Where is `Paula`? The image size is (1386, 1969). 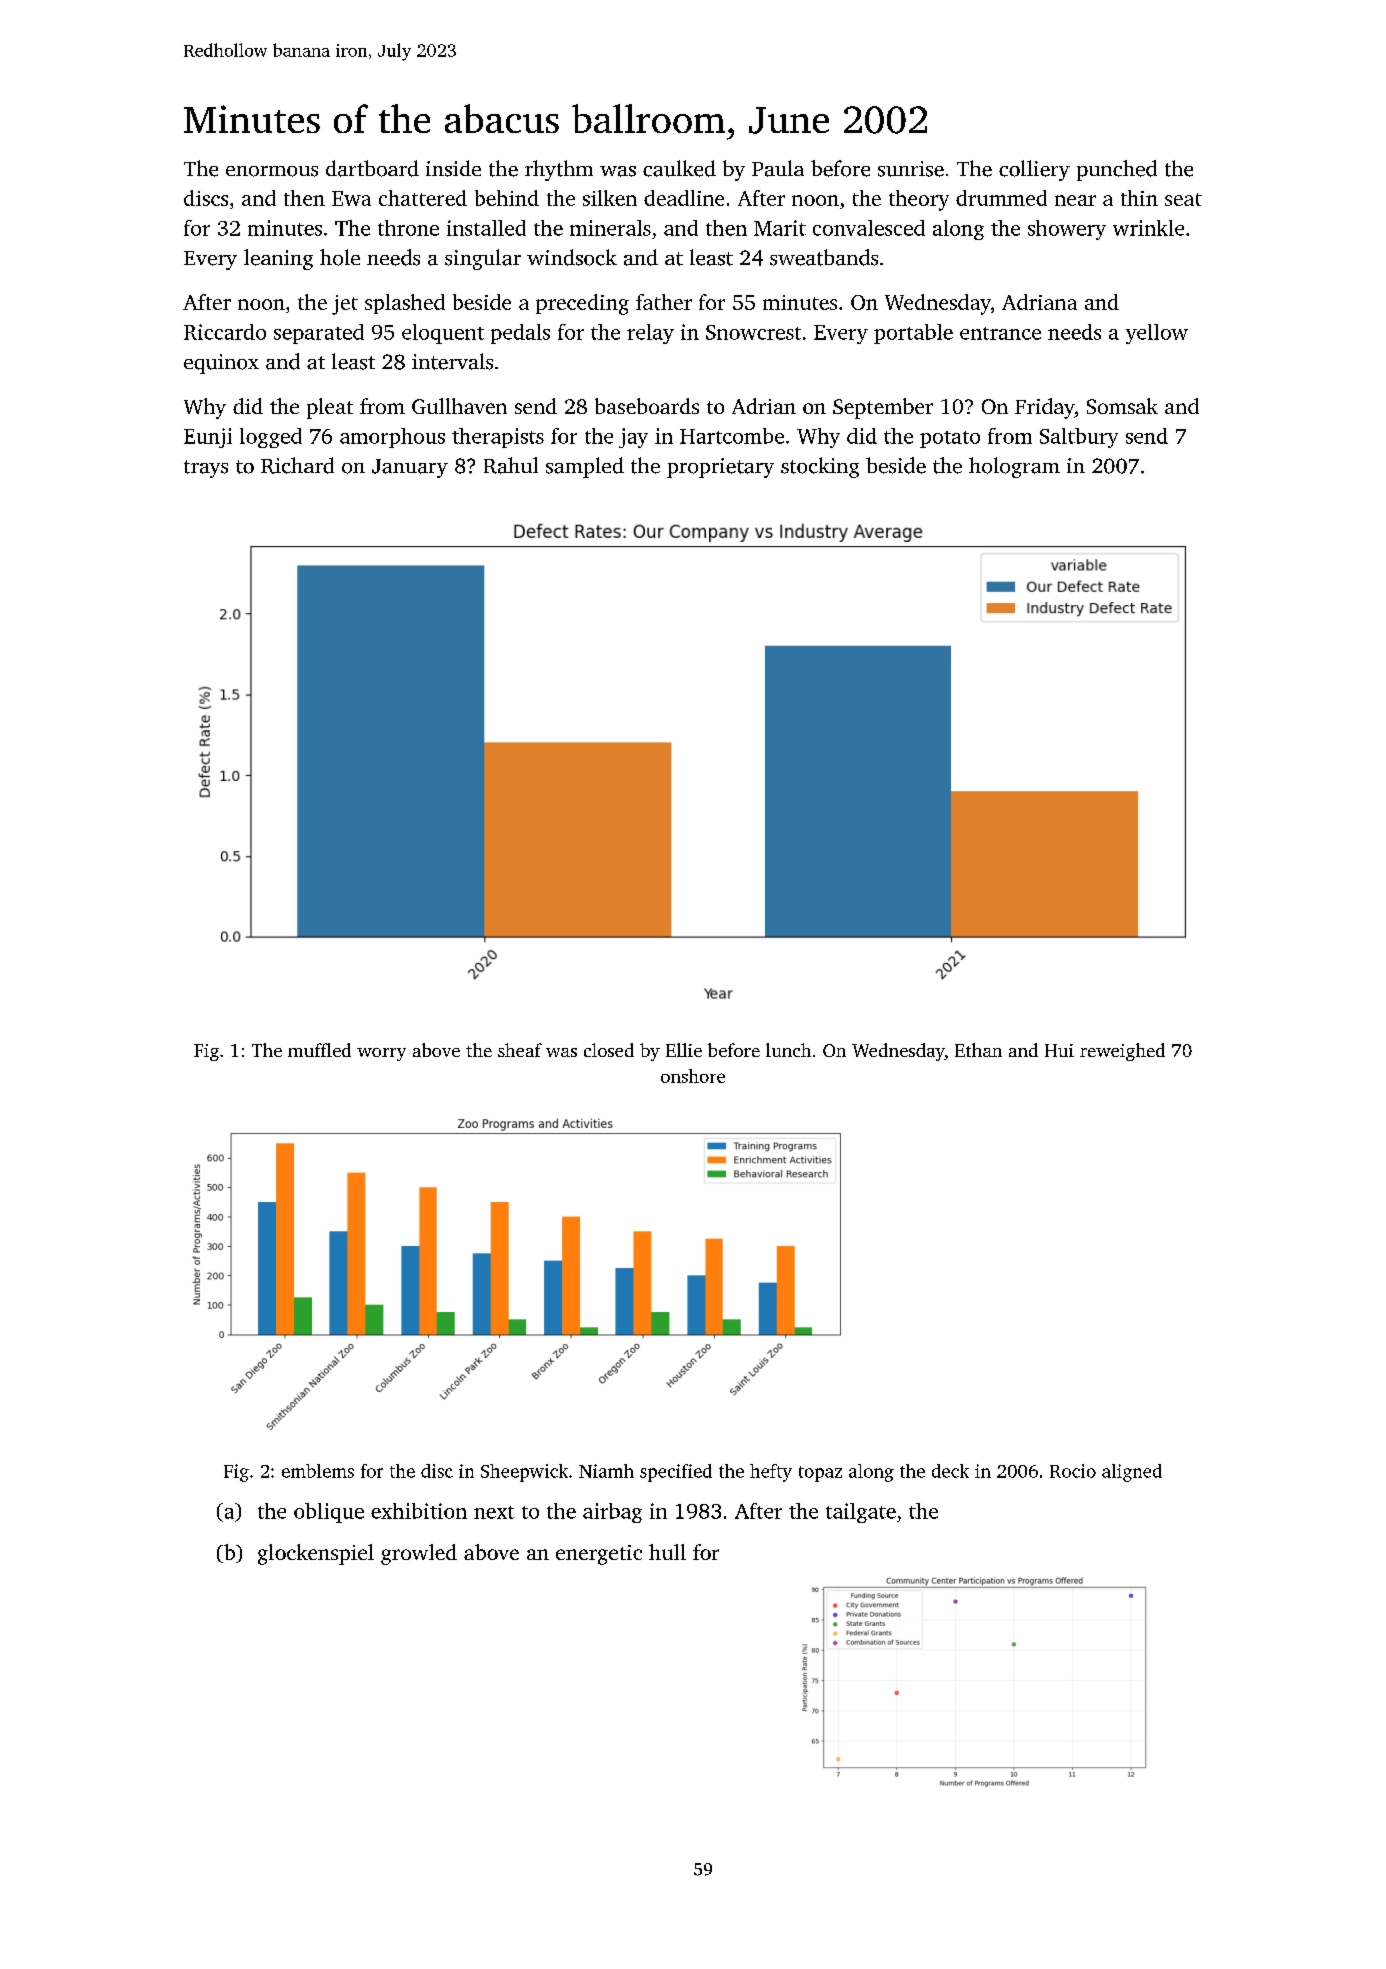 Paula is located at coordinates (778, 168).
